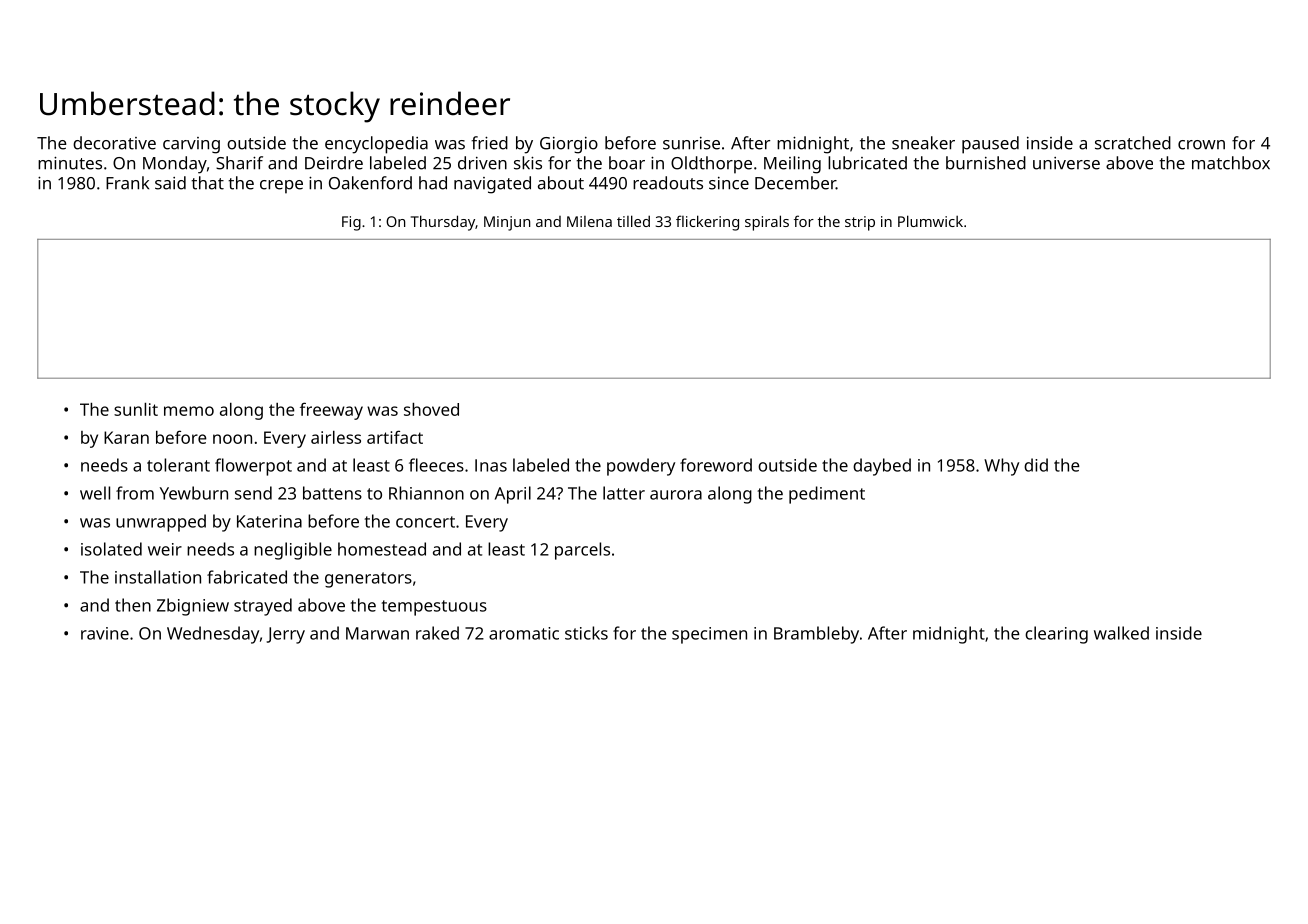  I want to click on Thursday, so click(443, 223).
